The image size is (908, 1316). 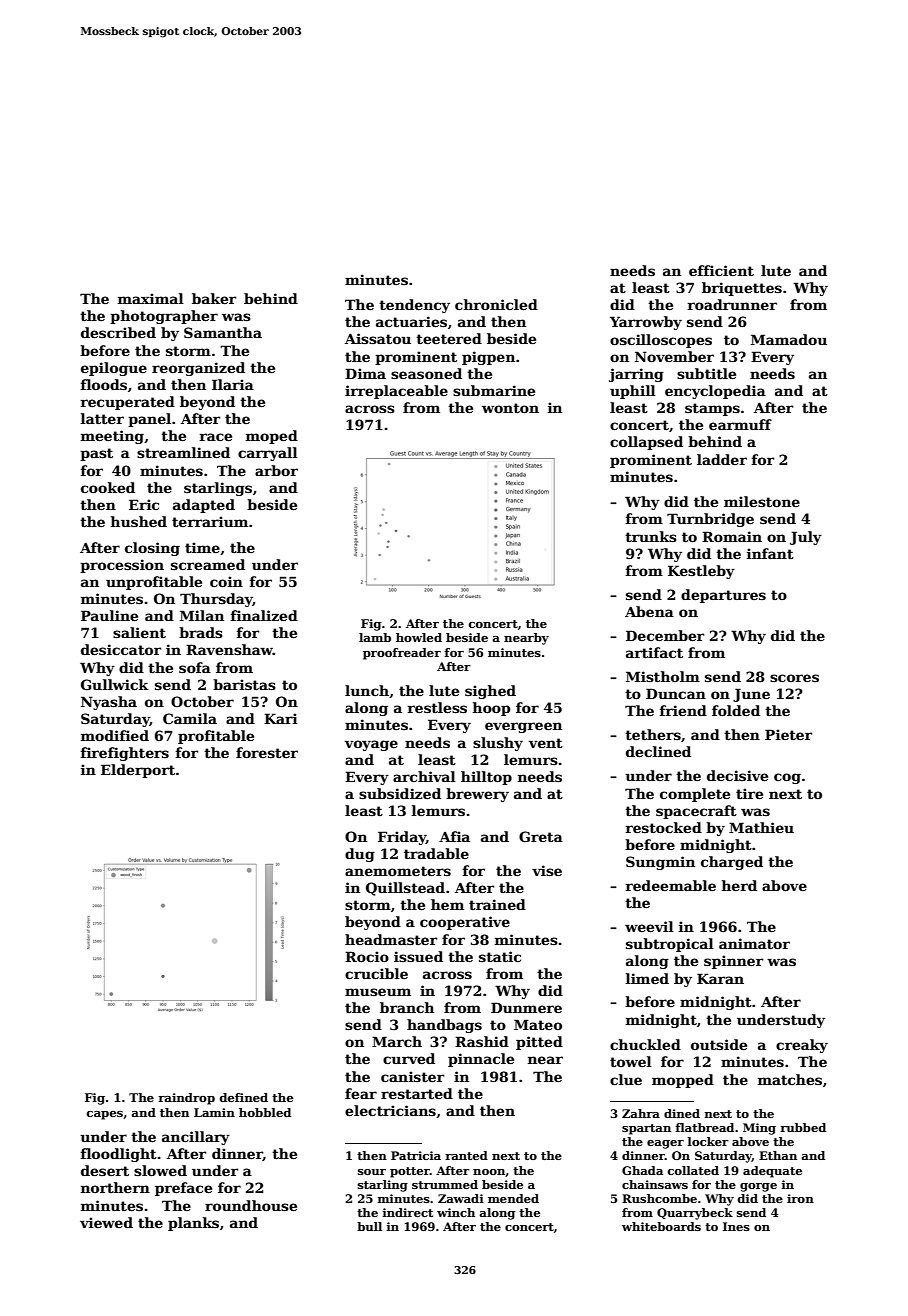 What do you see at coordinates (105, 1115) in the page?
I see `capes` at bounding box center [105, 1115].
